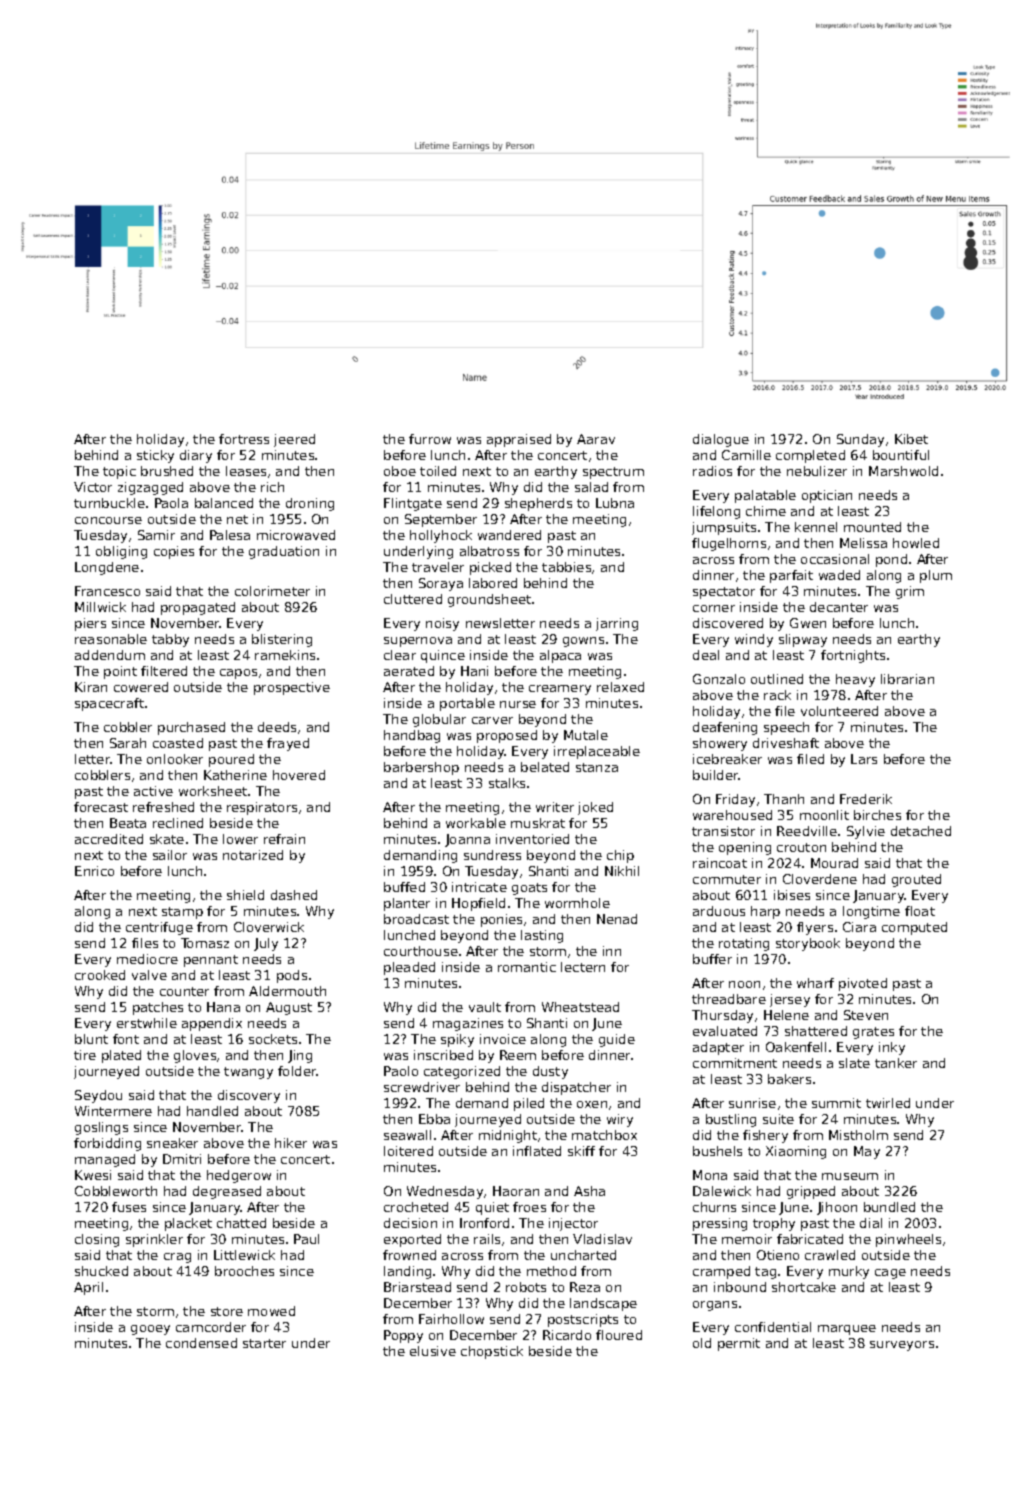 The height and width of the screenshot is (1493, 1031). What do you see at coordinates (467, 840) in the screenshot?
I see `Joanna` at bounding box center [467, 840].
